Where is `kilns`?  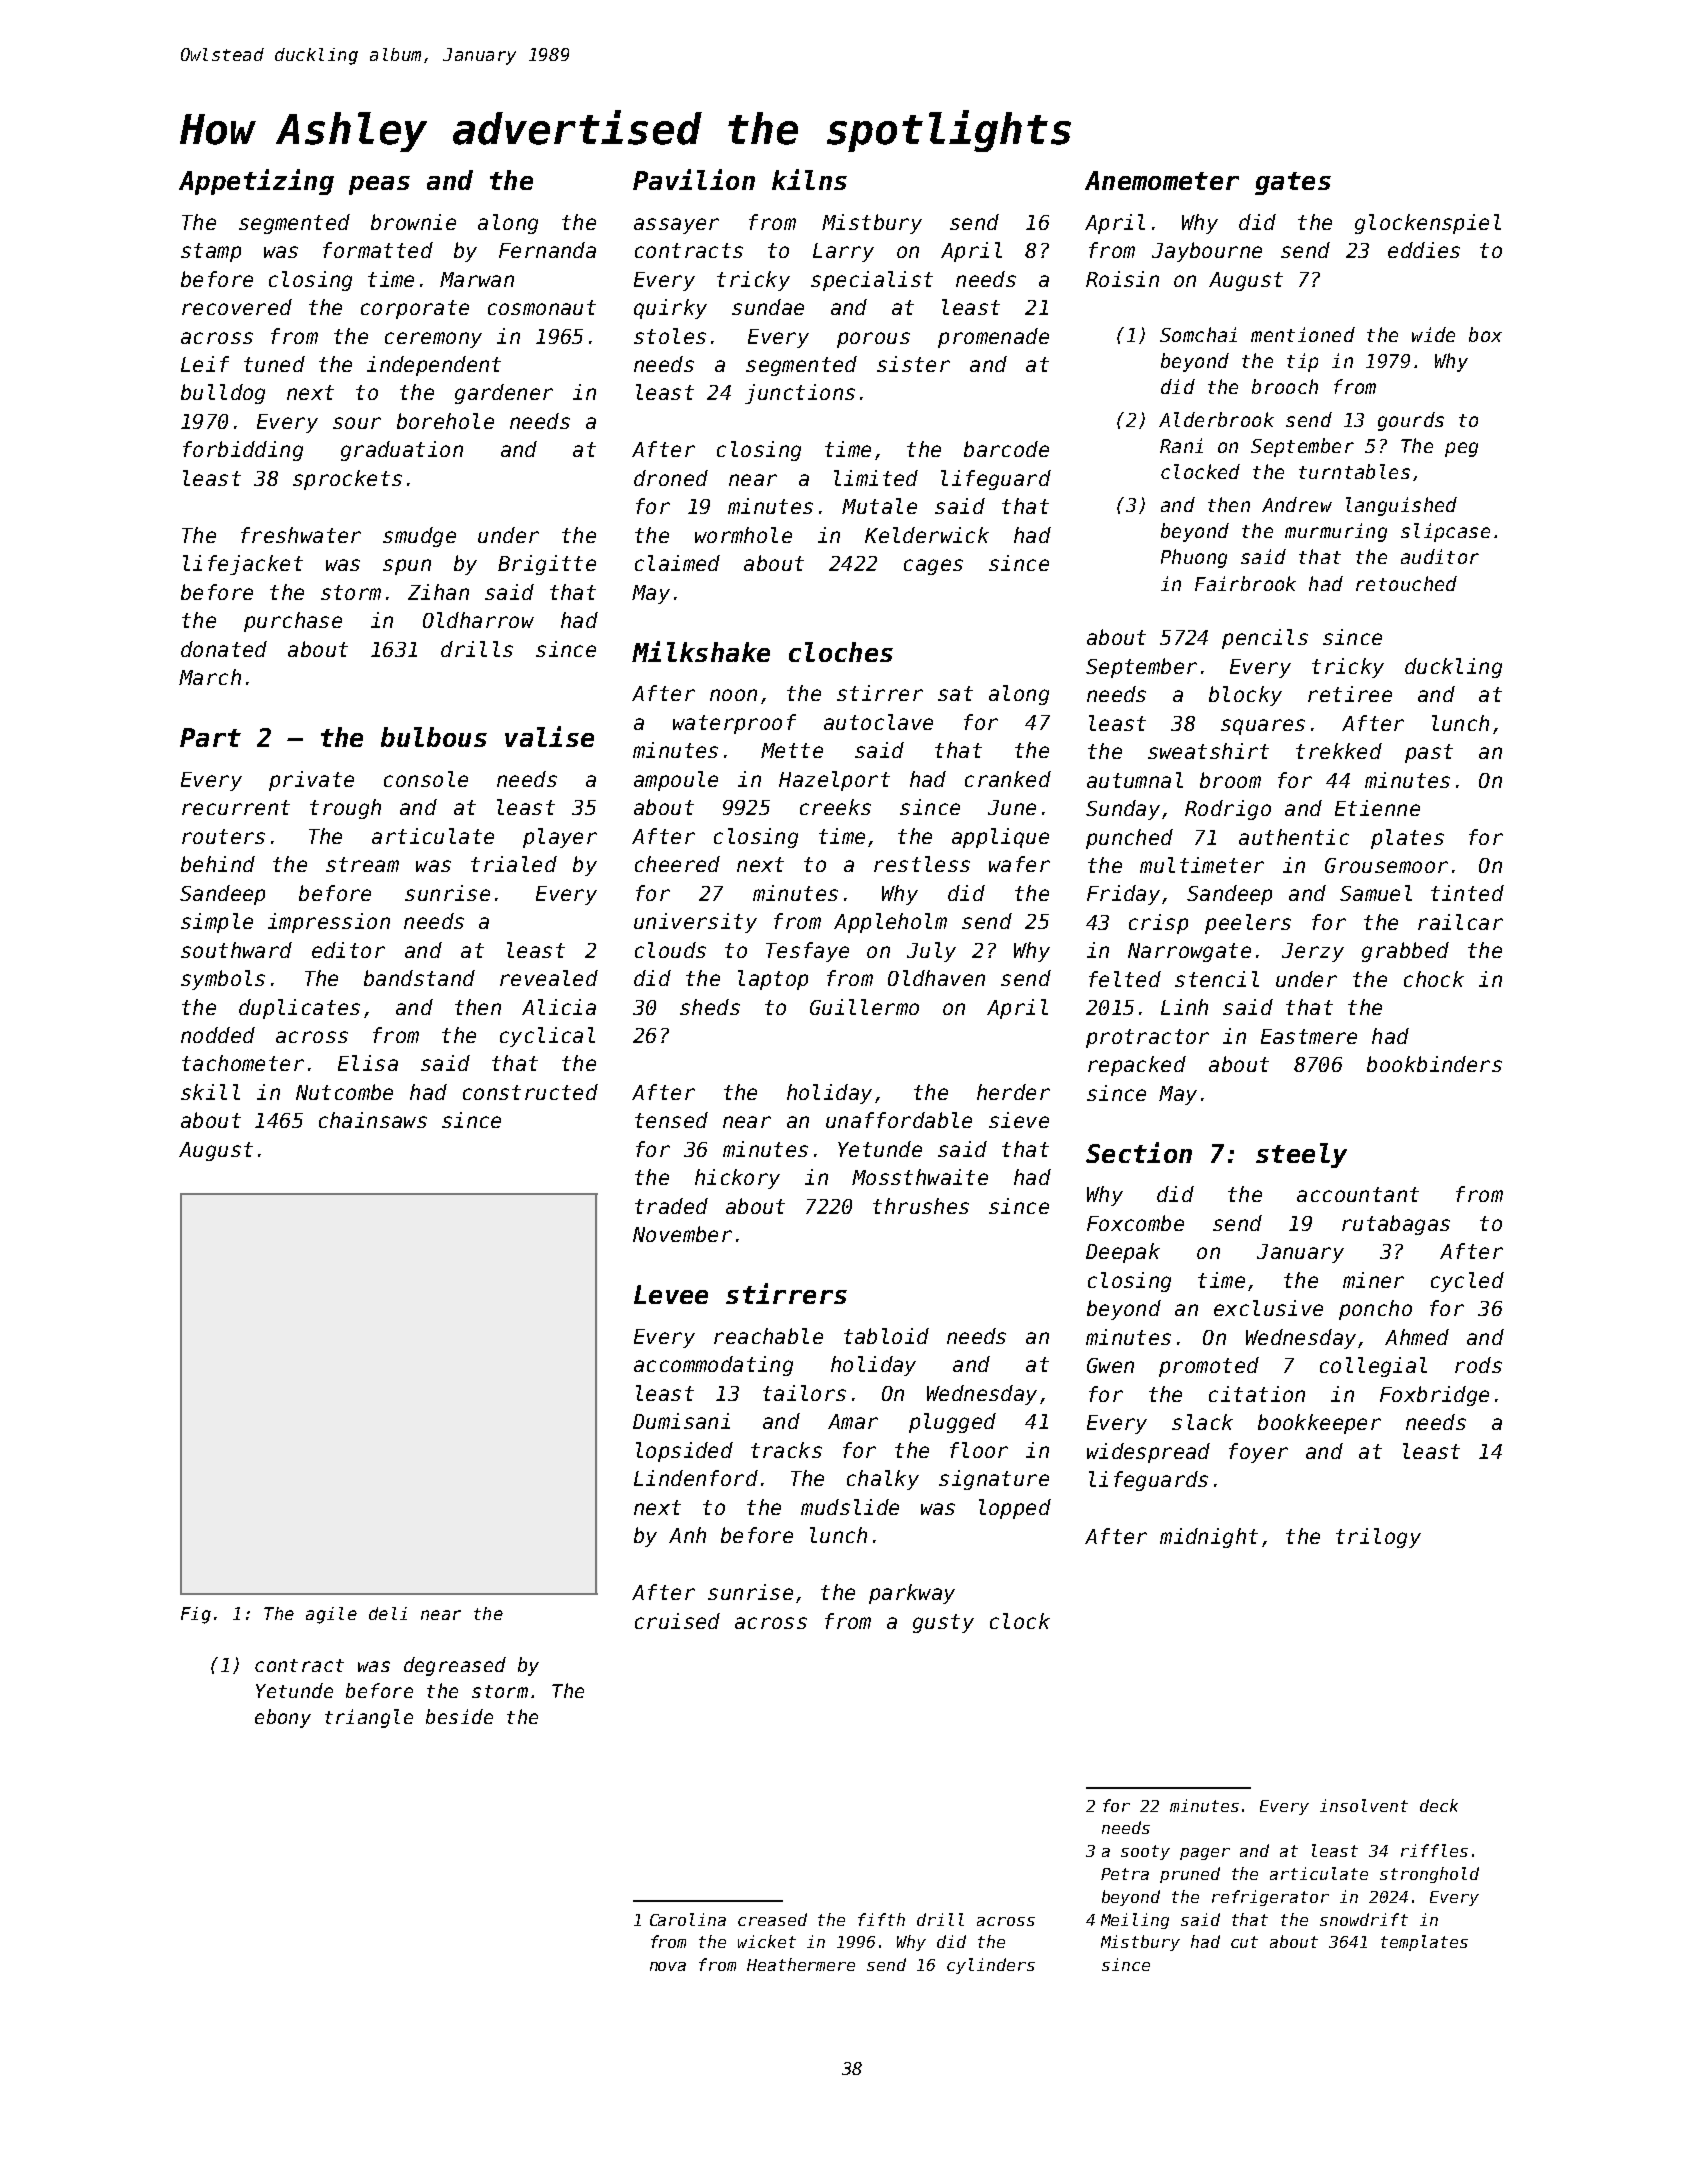 kilns is located at coordinates (809, 179).
